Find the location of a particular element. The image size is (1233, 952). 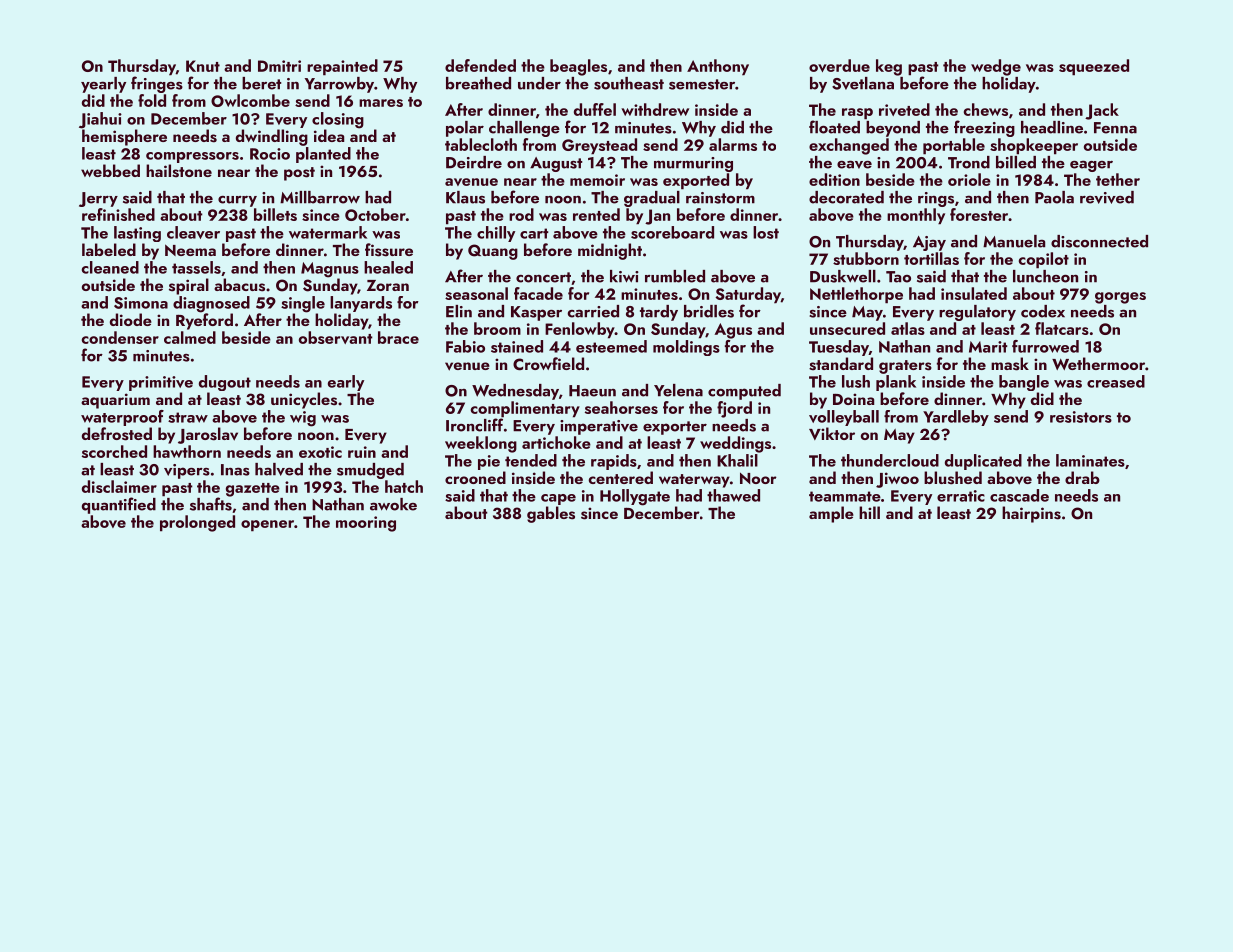

Manuela is located at coordinates (1014, 241).
